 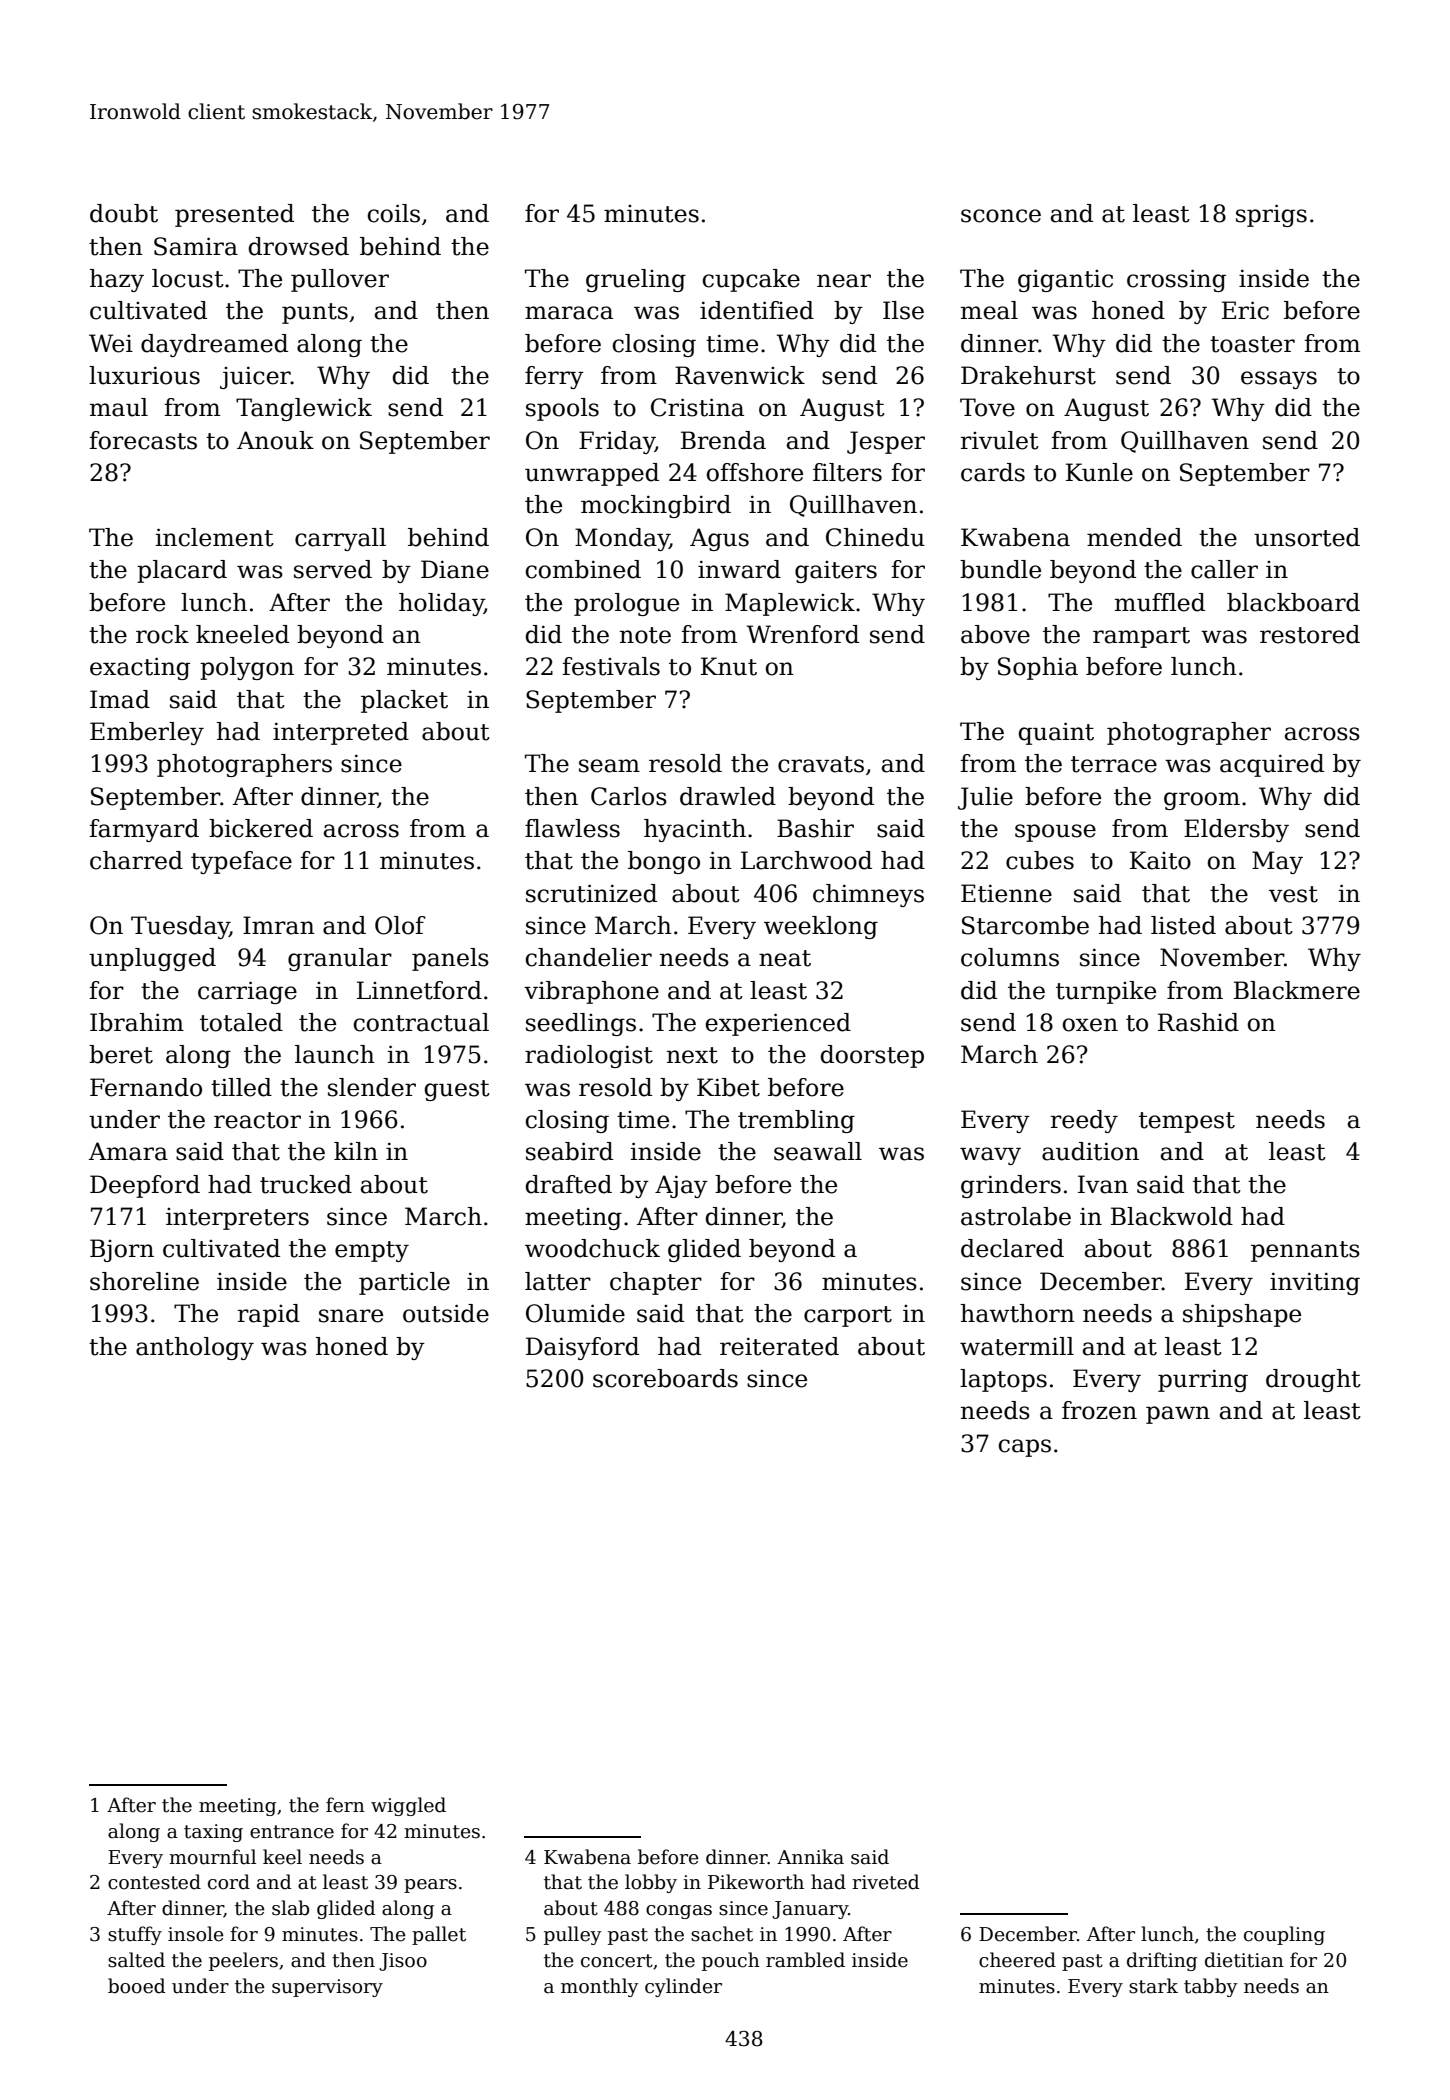 I want to click on pawn, so click(x=1178, y=1415).
